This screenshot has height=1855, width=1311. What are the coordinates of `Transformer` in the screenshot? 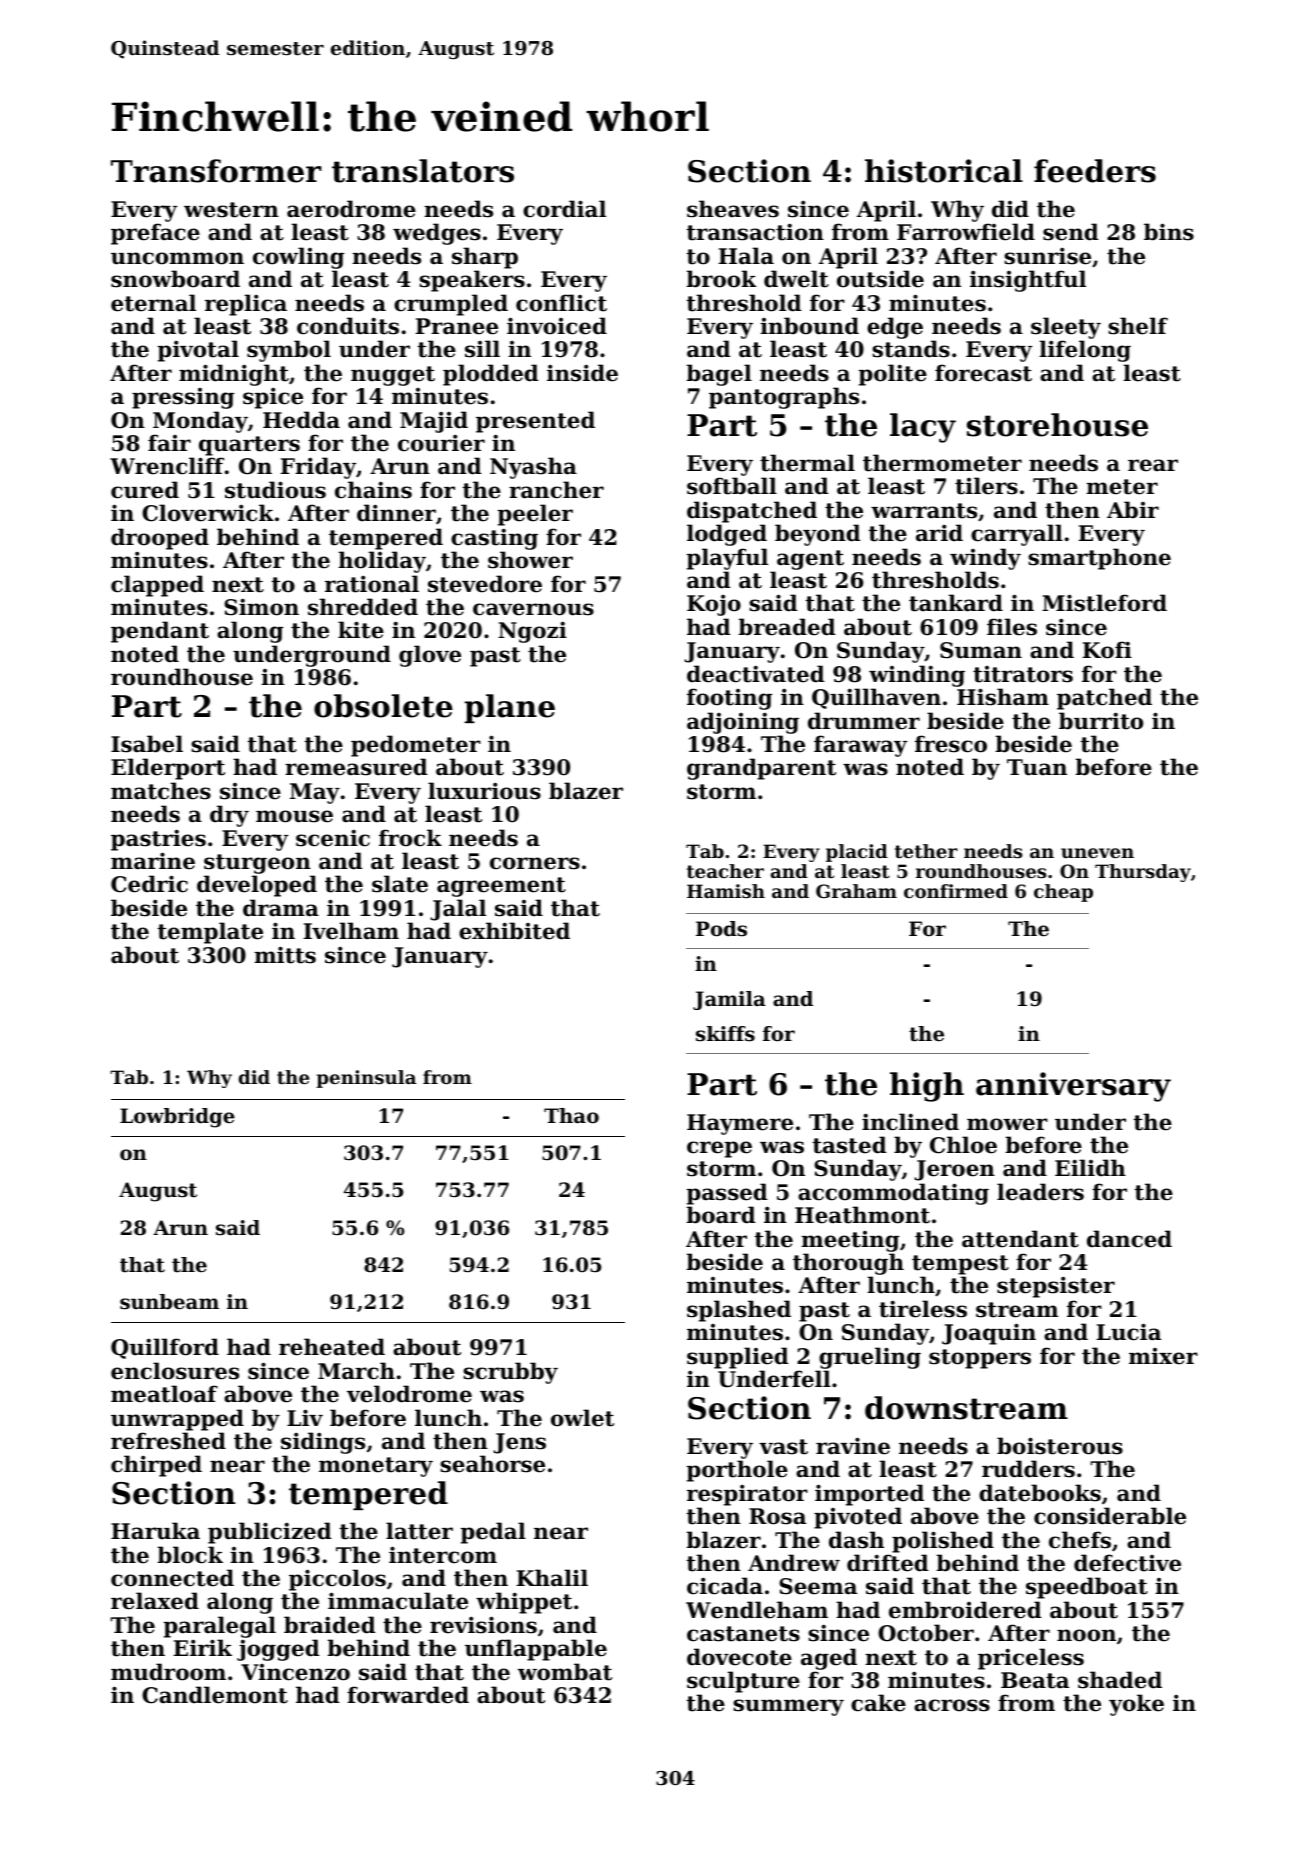 It's located at (216, 171).
